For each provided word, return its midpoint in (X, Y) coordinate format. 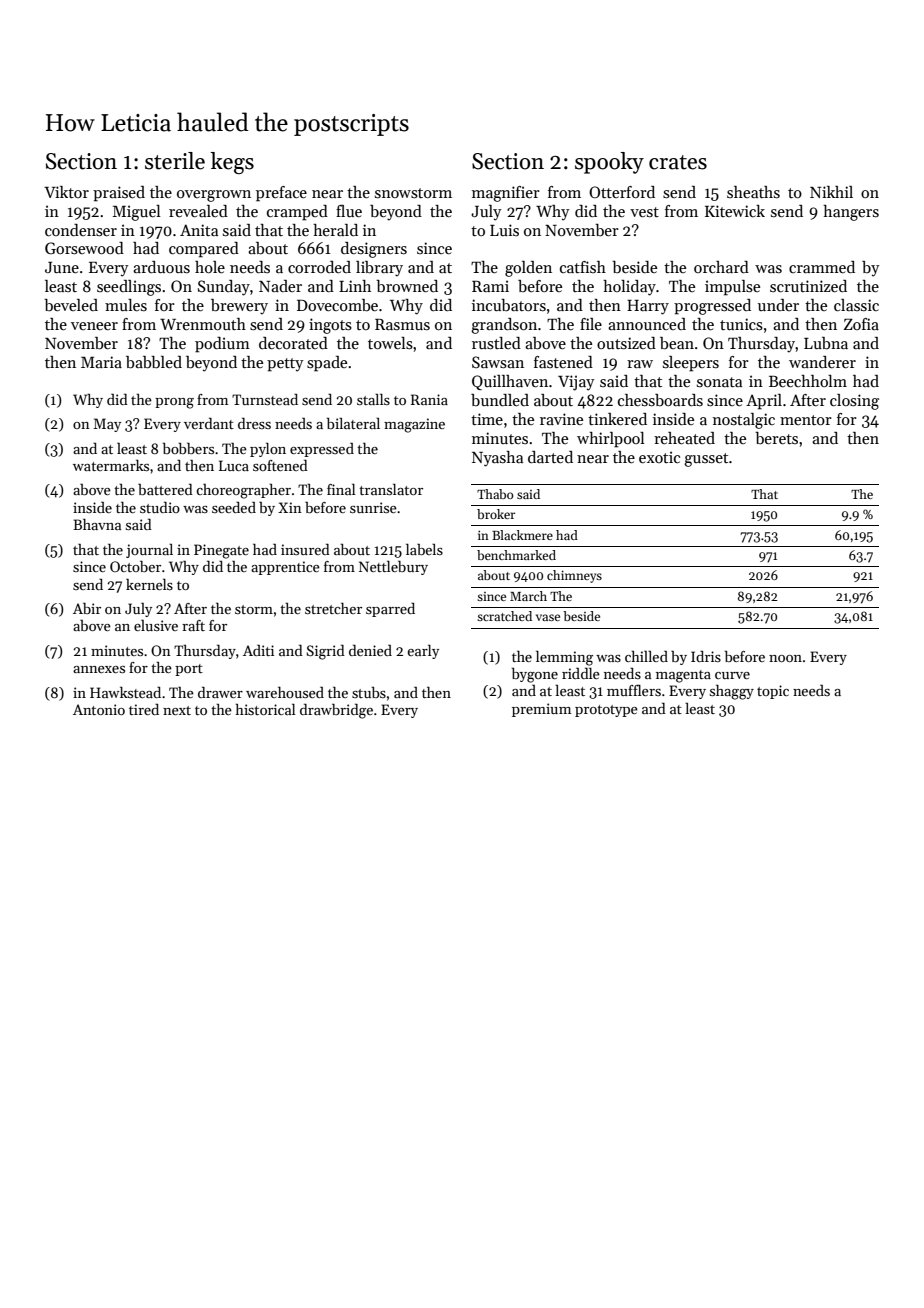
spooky (609, 163)
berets (776, 438)
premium (541, 710)
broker (496, 514)
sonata (719, 382)
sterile (175, 161)
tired (144, 709)
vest (644, 212)
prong (174, 403)
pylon (268, 450)
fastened (563, 362)
